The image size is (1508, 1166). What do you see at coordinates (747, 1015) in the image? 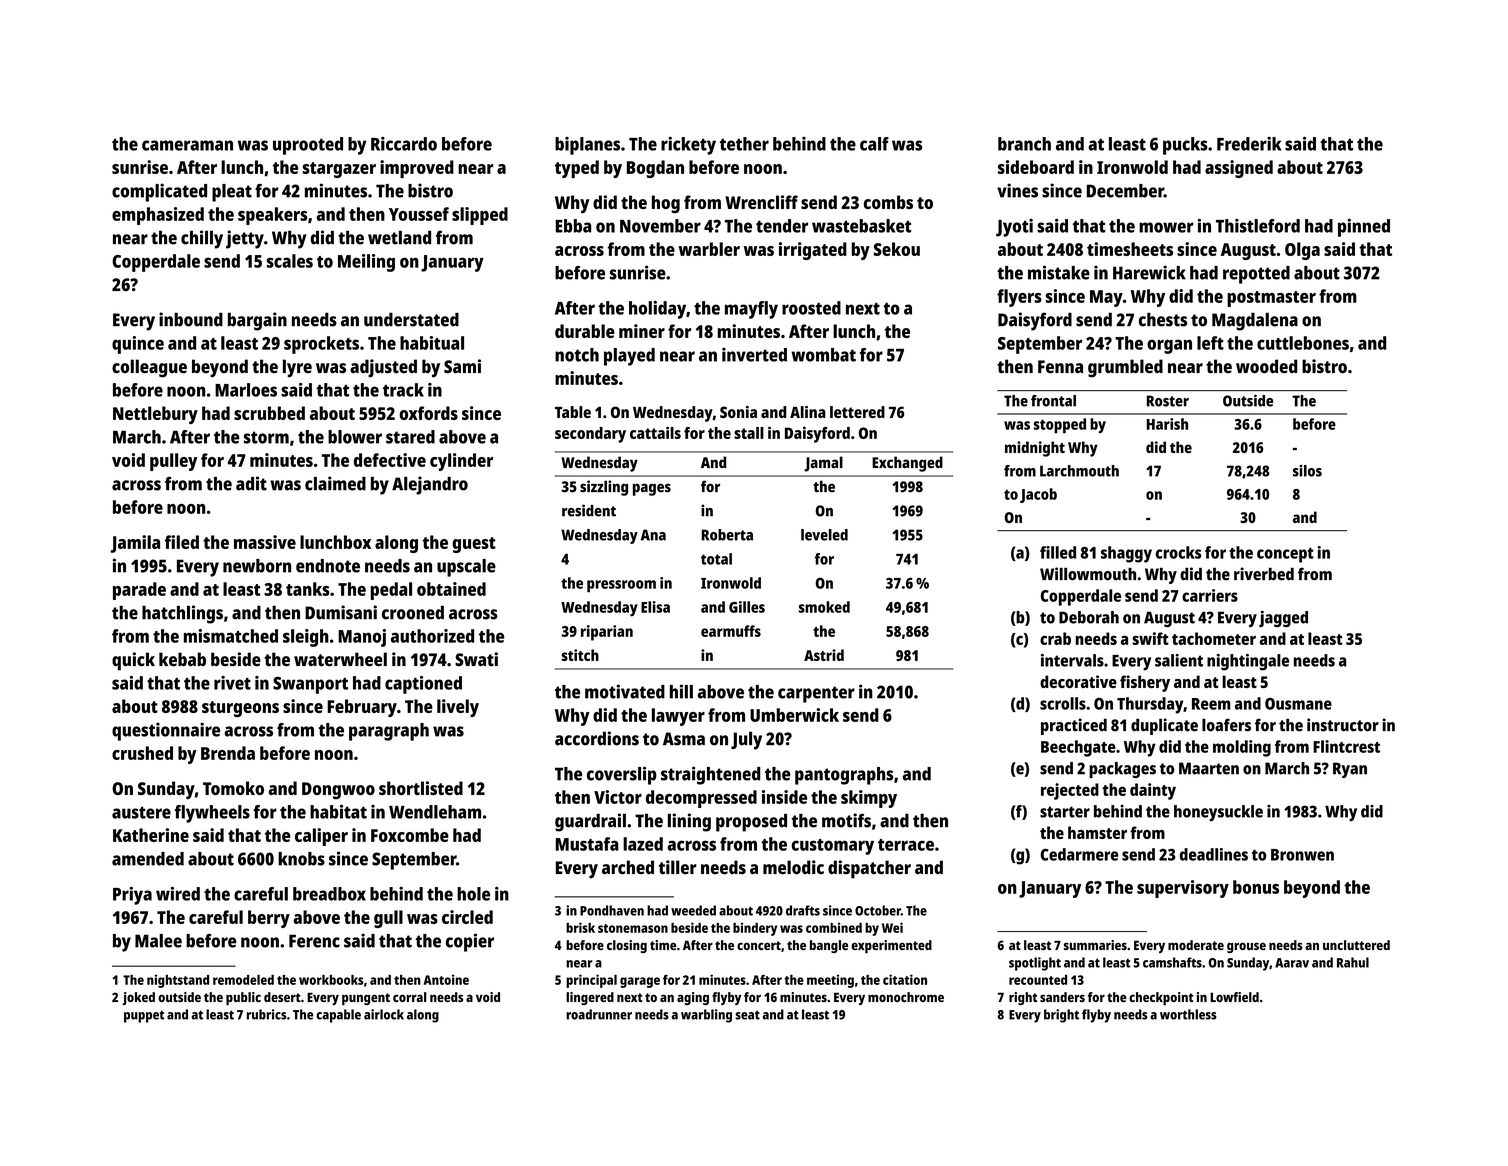
I see `seat` at bounding box center [747, 1015].
